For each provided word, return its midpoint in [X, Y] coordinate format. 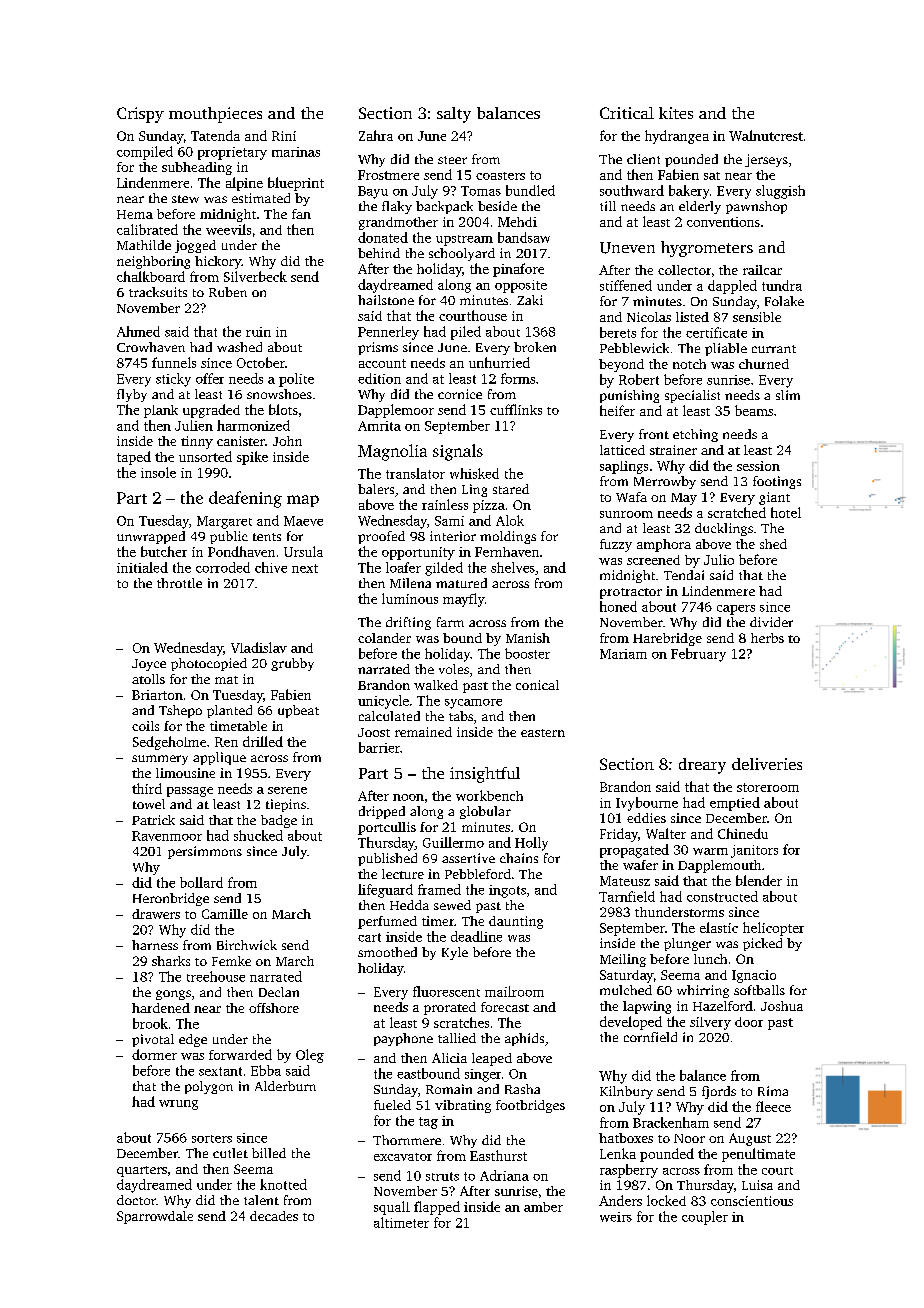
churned [764, 364]
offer [210, 378]
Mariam [623, 654]
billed [269, 1153]
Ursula [303, 551]
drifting [408, 623]
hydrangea [677, 137]
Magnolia [392, 452]
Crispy [140, 115]
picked [762, 944]
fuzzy [616, 545]
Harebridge [667, 639]
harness [155, 945]
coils [145, 726]
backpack [444, 207]
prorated [450, 1008]
